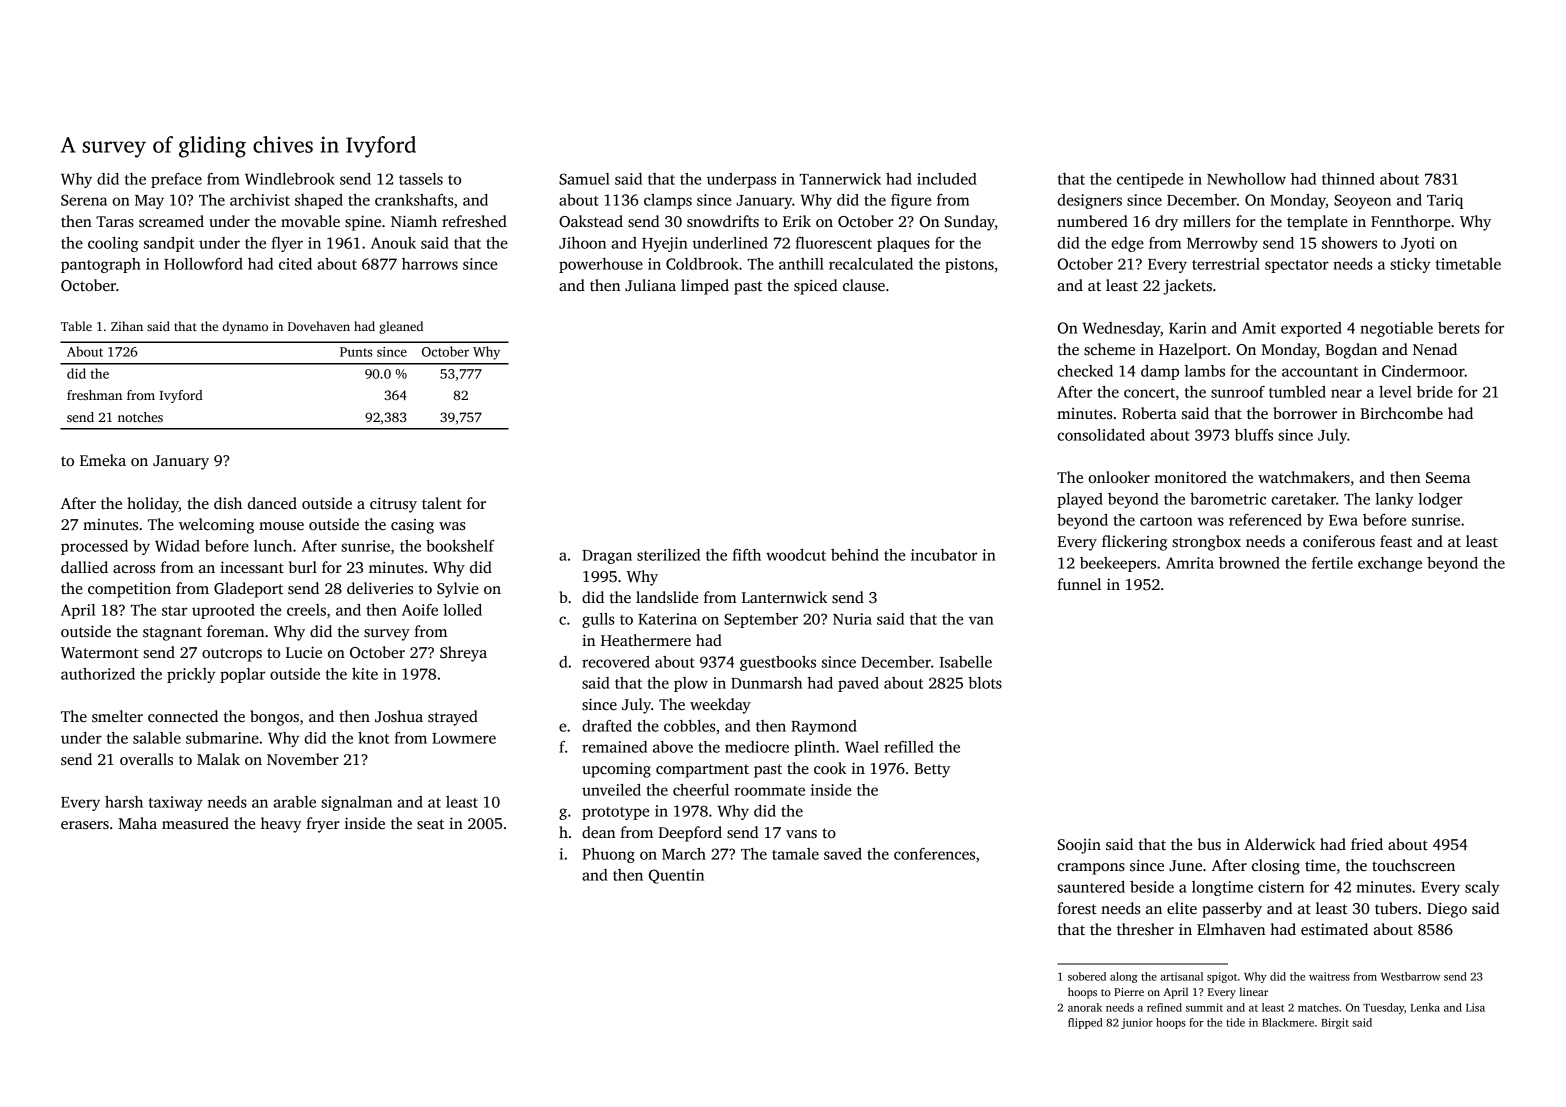 This image has width=1566, height=1107. Describe the element at coordinates (969, 265) in the image. I see `pistons` at that location.
